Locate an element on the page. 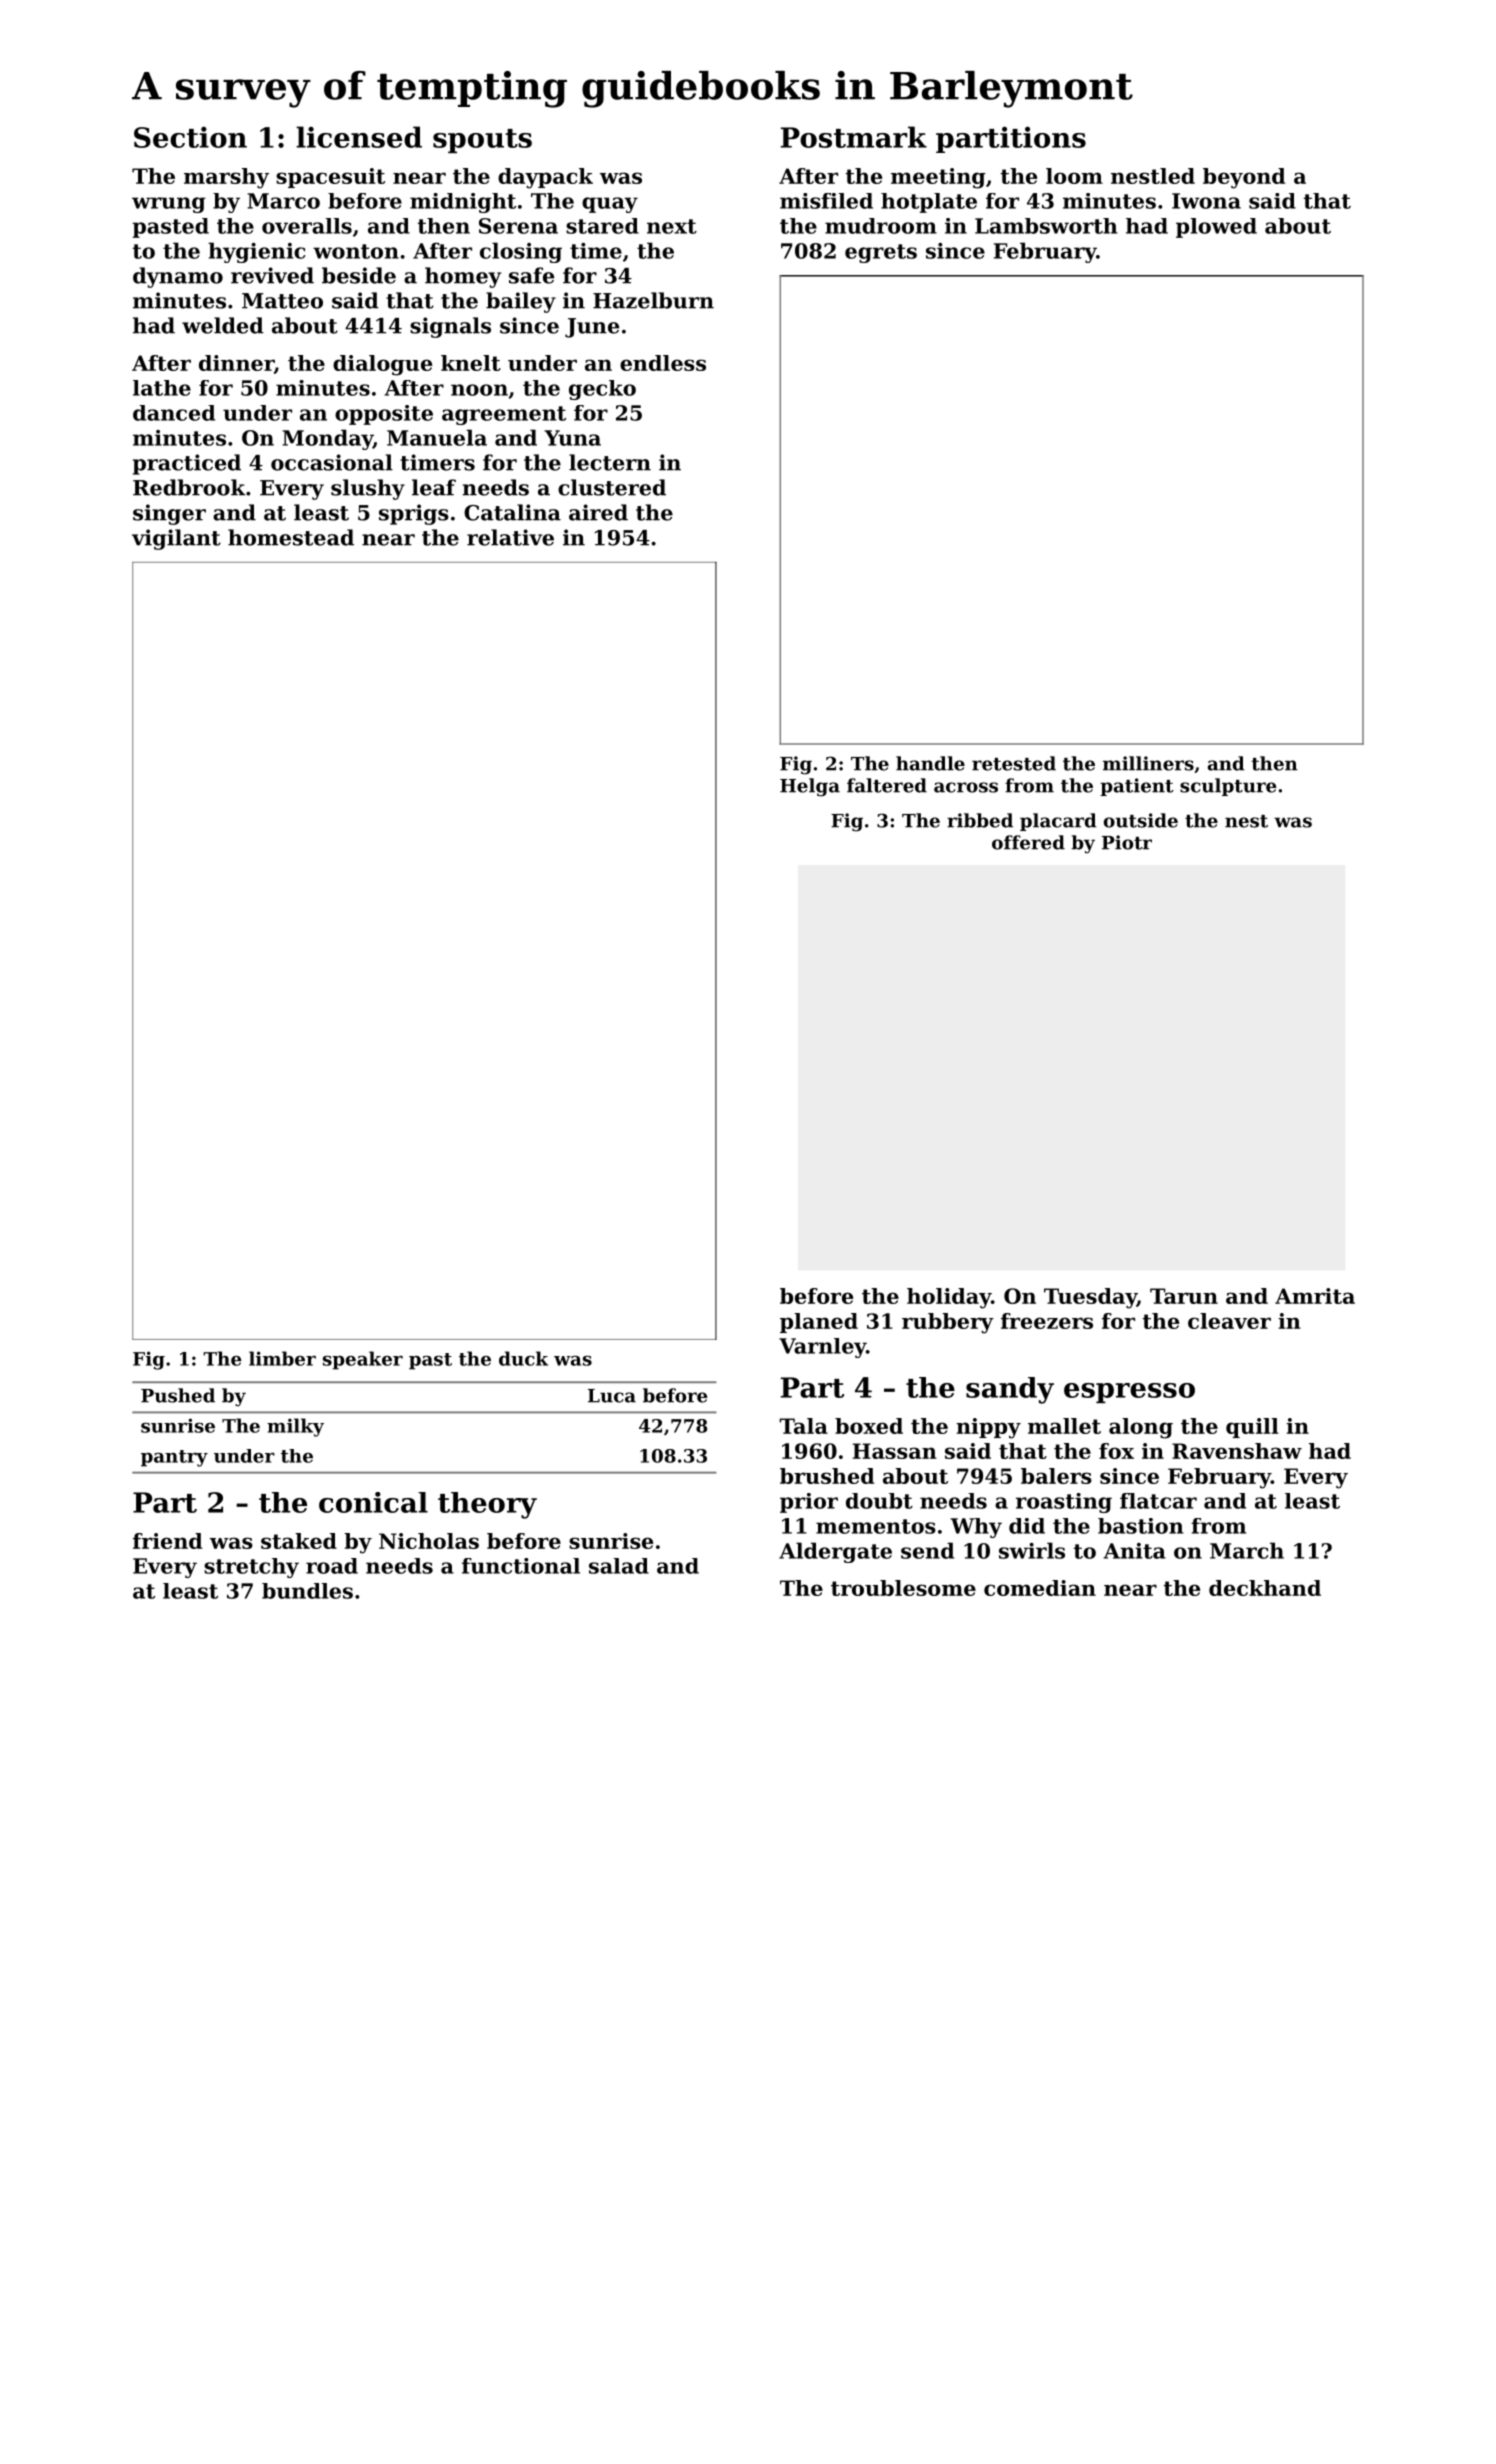 The image size is (1496, 2464). plowed is located at coordinates (1216, 228).
